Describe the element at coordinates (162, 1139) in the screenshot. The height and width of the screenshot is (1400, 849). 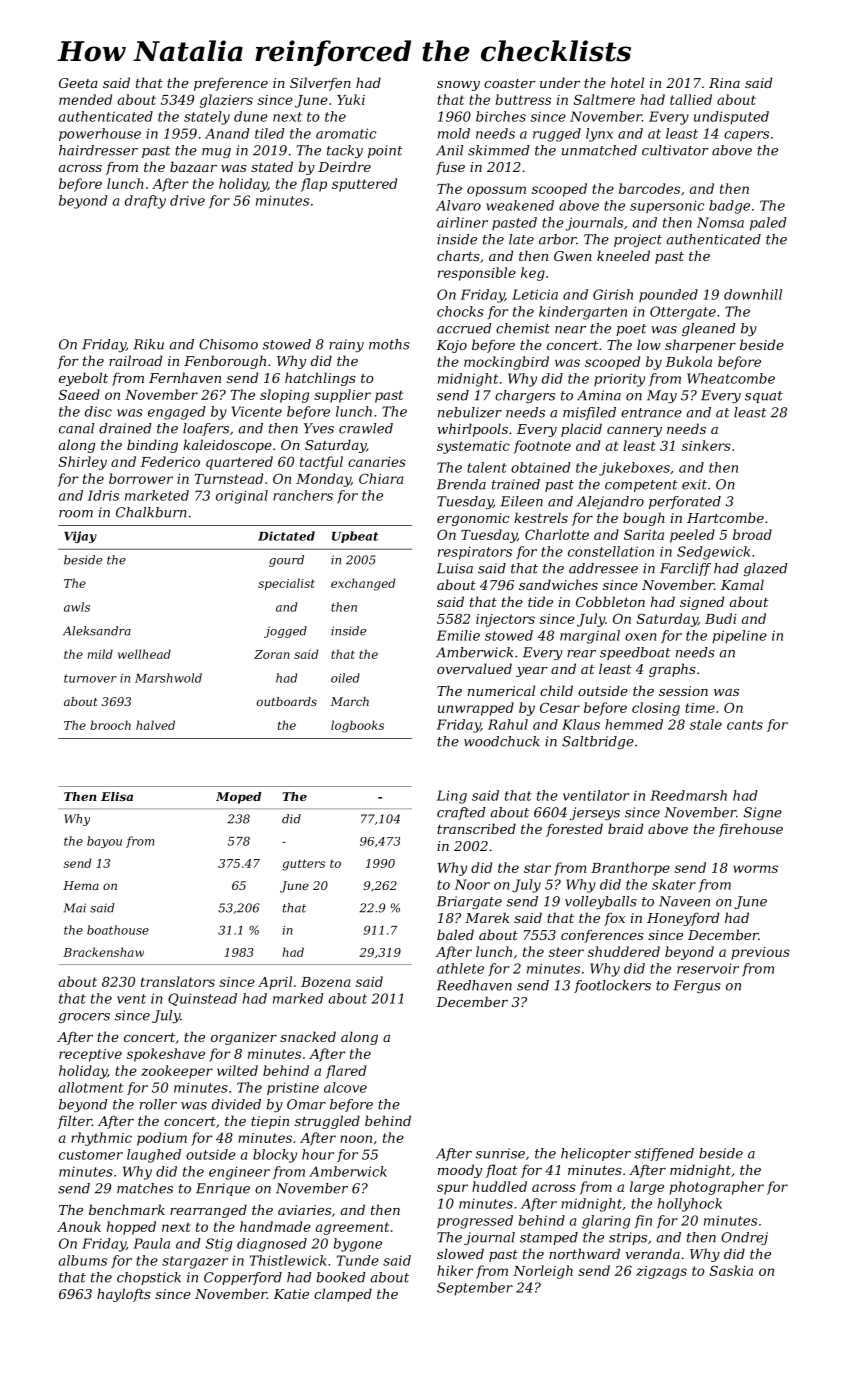
I see `podium` at that location.
